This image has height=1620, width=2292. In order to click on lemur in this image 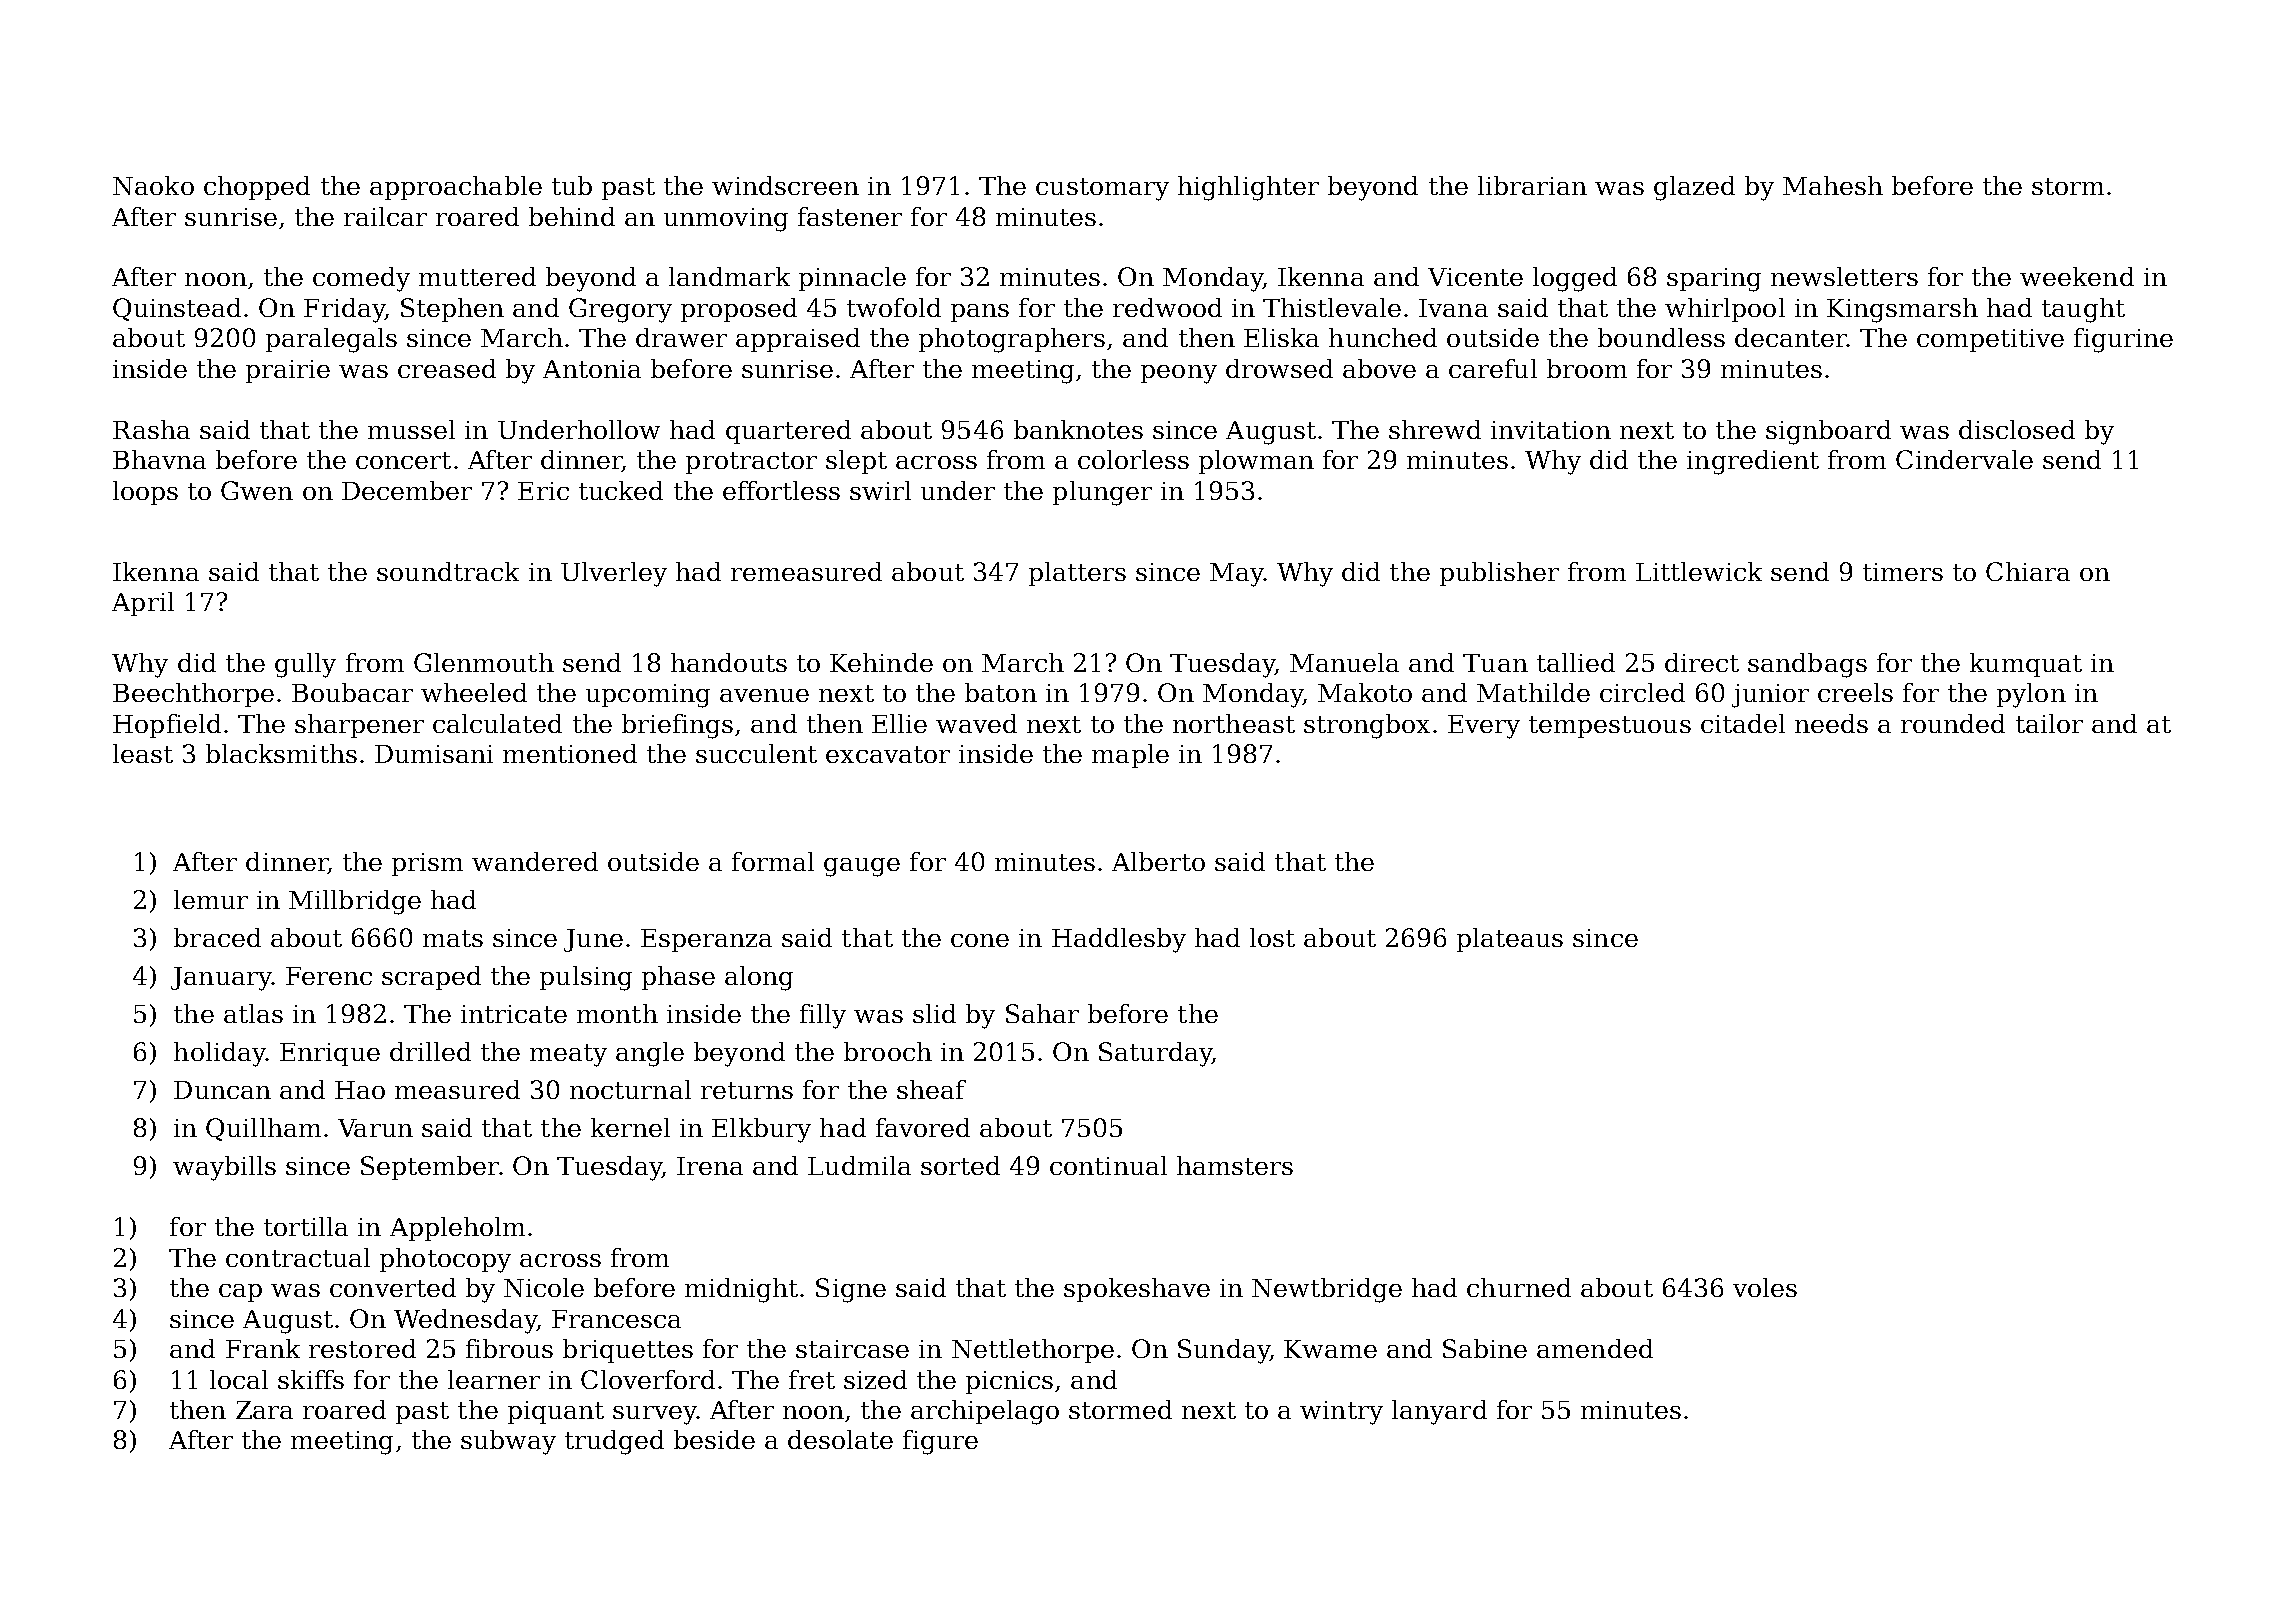, I will do `click(211, 899)`.
